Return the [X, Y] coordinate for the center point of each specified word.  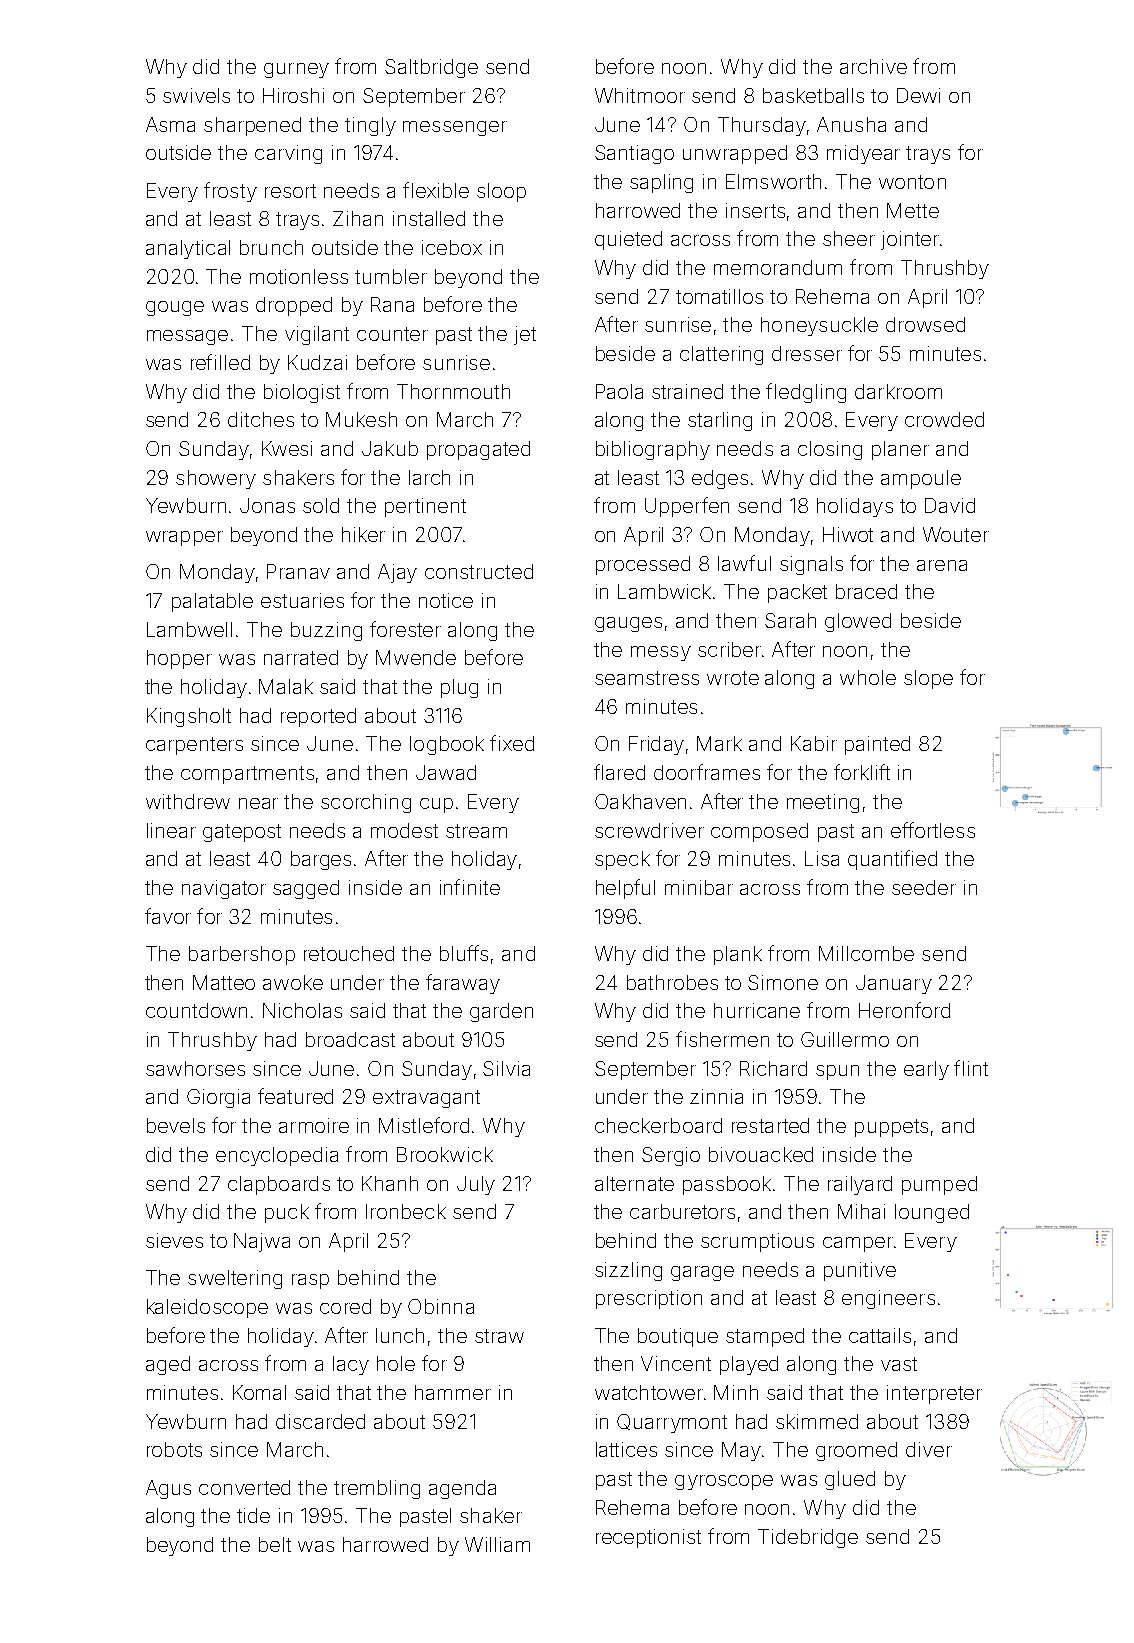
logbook [447, 745]
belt [275, 1544]
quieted [628, 240]
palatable [212, 602]
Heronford [904, 1010]
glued [850, 1480]
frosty [230, 192]
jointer [910, 240]
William [497, 1544]
